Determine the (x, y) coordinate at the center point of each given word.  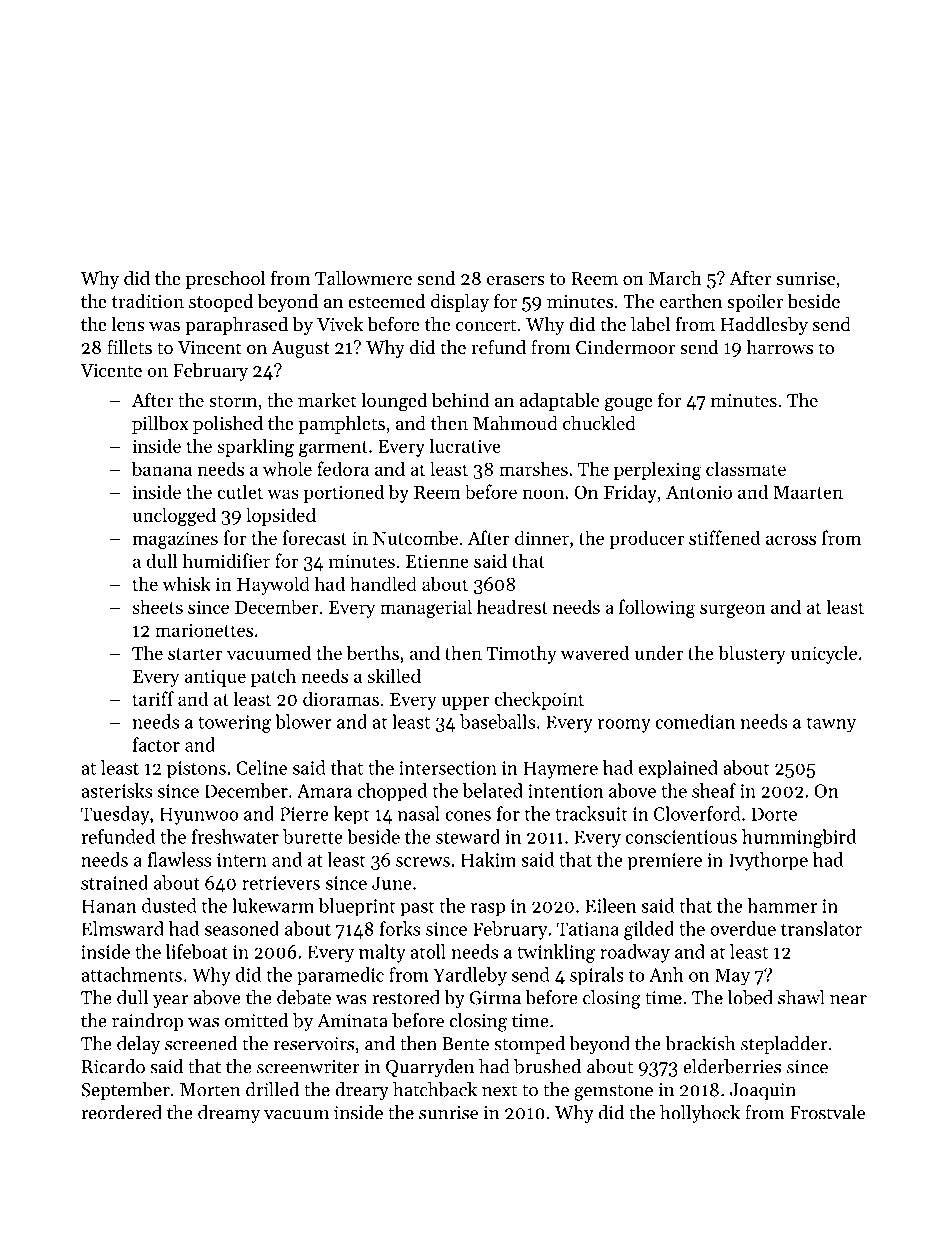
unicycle (824, 654)
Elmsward (123, 928)
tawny (831, 725)
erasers (516, 280)
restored (406, 997)
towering (234, 724)
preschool (225, 280)
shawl (801, 997)
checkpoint (539, 700)
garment (333, 449)
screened (201, 1043)
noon (543, 494)
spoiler (755, 303)
